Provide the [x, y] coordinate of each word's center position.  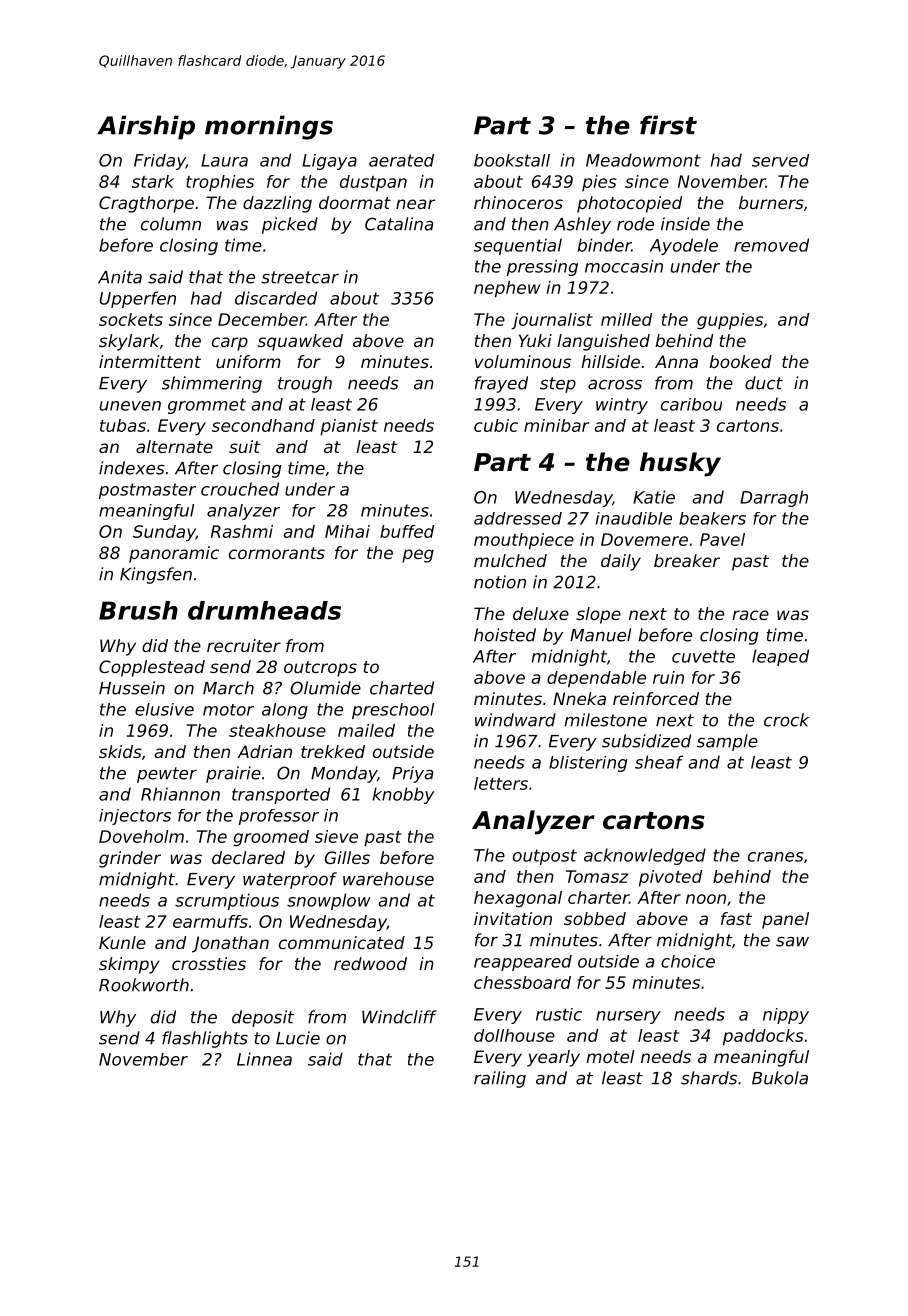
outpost [545, 857]
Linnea [264, 1059]
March [228, 688]
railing [500, 1079]
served [780, 160]
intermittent [150, 361]
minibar [556, 425]
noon [706, 899]
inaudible [634, 518]
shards [709, 1078]
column [171, 224]
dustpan [373, 183]
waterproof [290, 880]
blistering [588, 764]
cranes [776, 857]
